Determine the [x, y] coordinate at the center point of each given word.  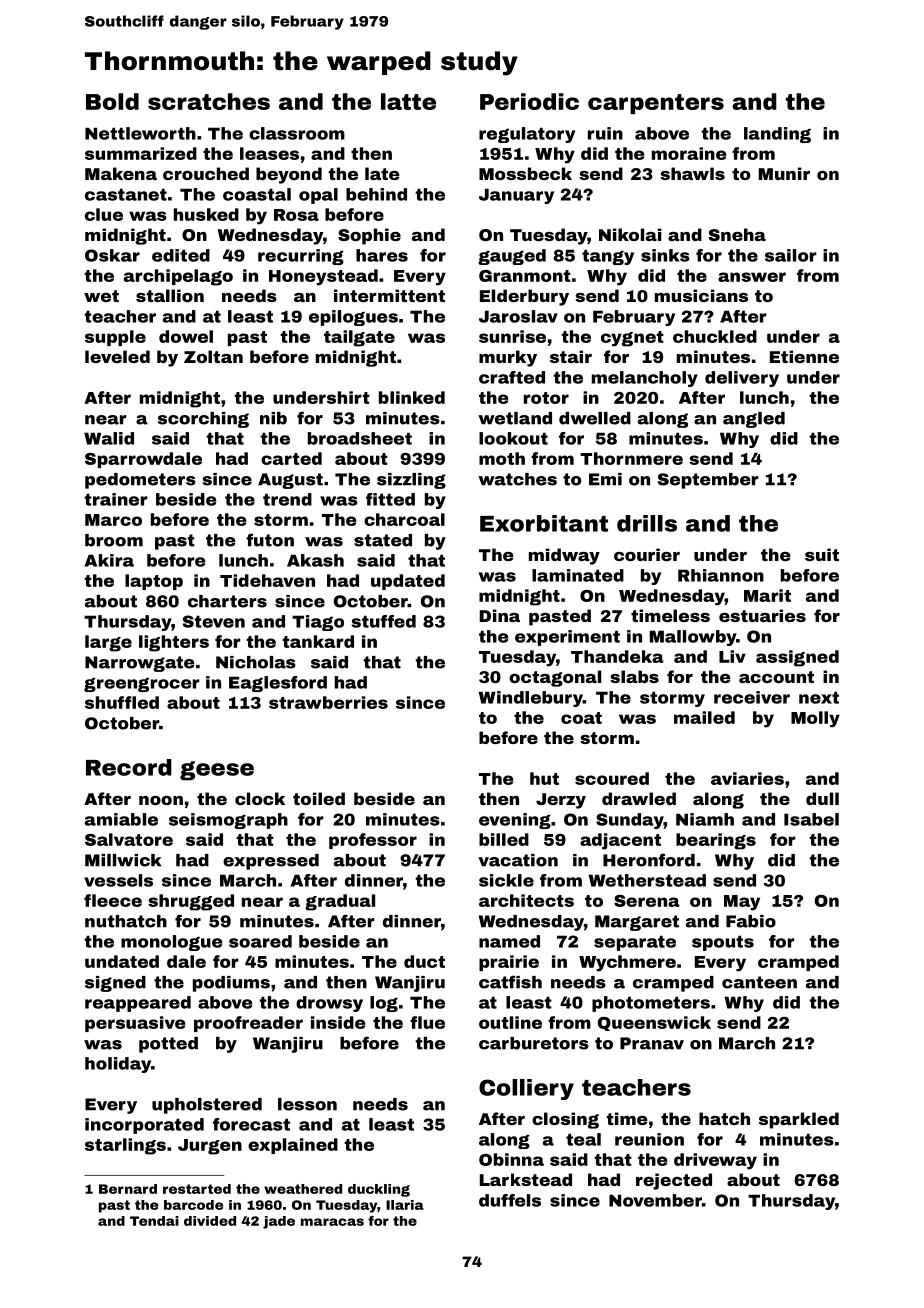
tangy [608, 257]
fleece [113, 900]
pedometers [140, 481]
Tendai [154, 1221]
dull [822, 798]
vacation [518, 860]
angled [754, 420]
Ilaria [405, 1205]
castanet [126, 194]
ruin [605, 133]
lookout [513, 438]
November [655, 1200]
